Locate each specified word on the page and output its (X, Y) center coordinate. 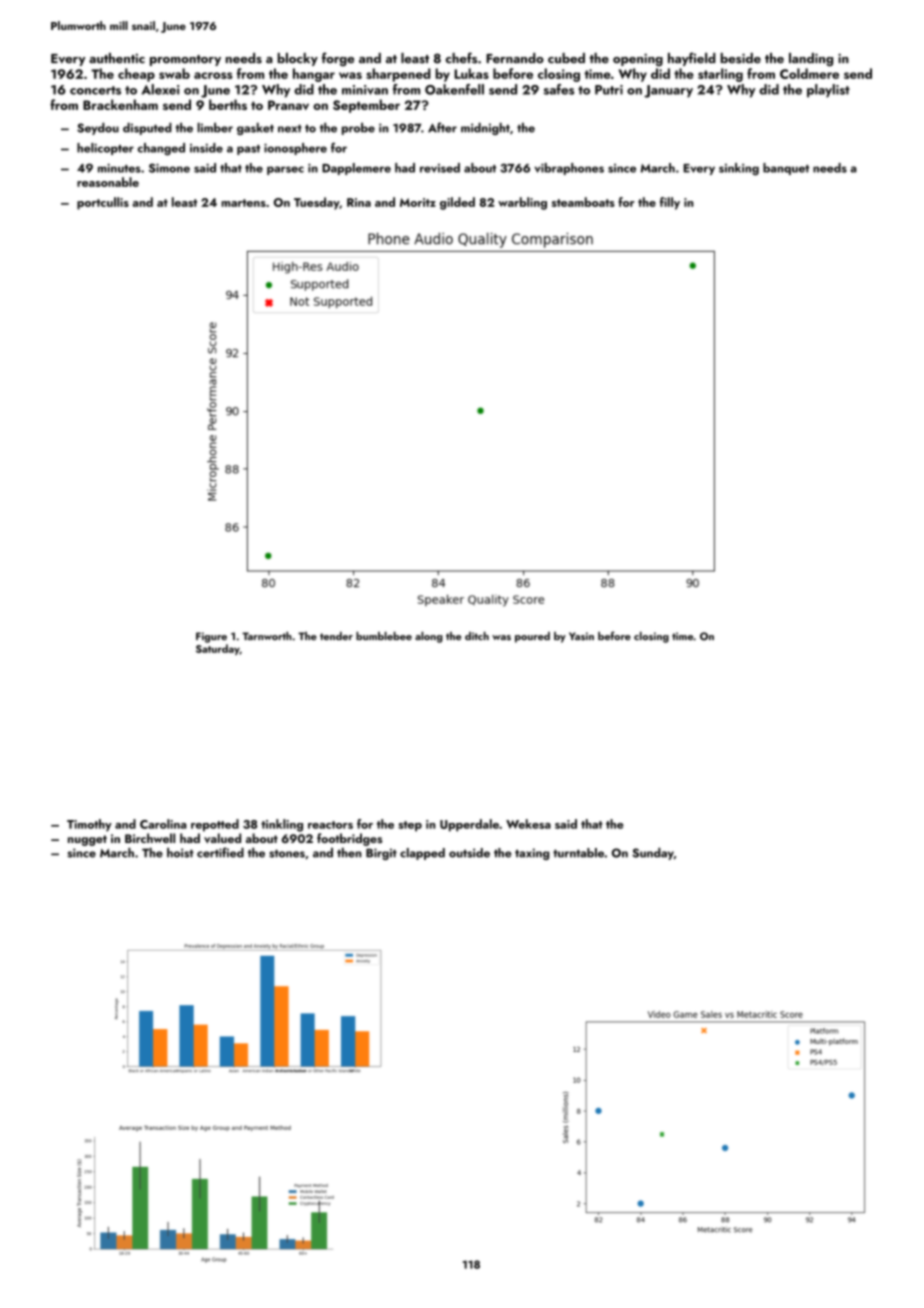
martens (243, 203)
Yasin (581, 636)
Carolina (163, 824)
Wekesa (528, 824)
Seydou (98, 129)
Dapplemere (356, 169)
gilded (457, 203)
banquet (786, 169)
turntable (578, 853)
